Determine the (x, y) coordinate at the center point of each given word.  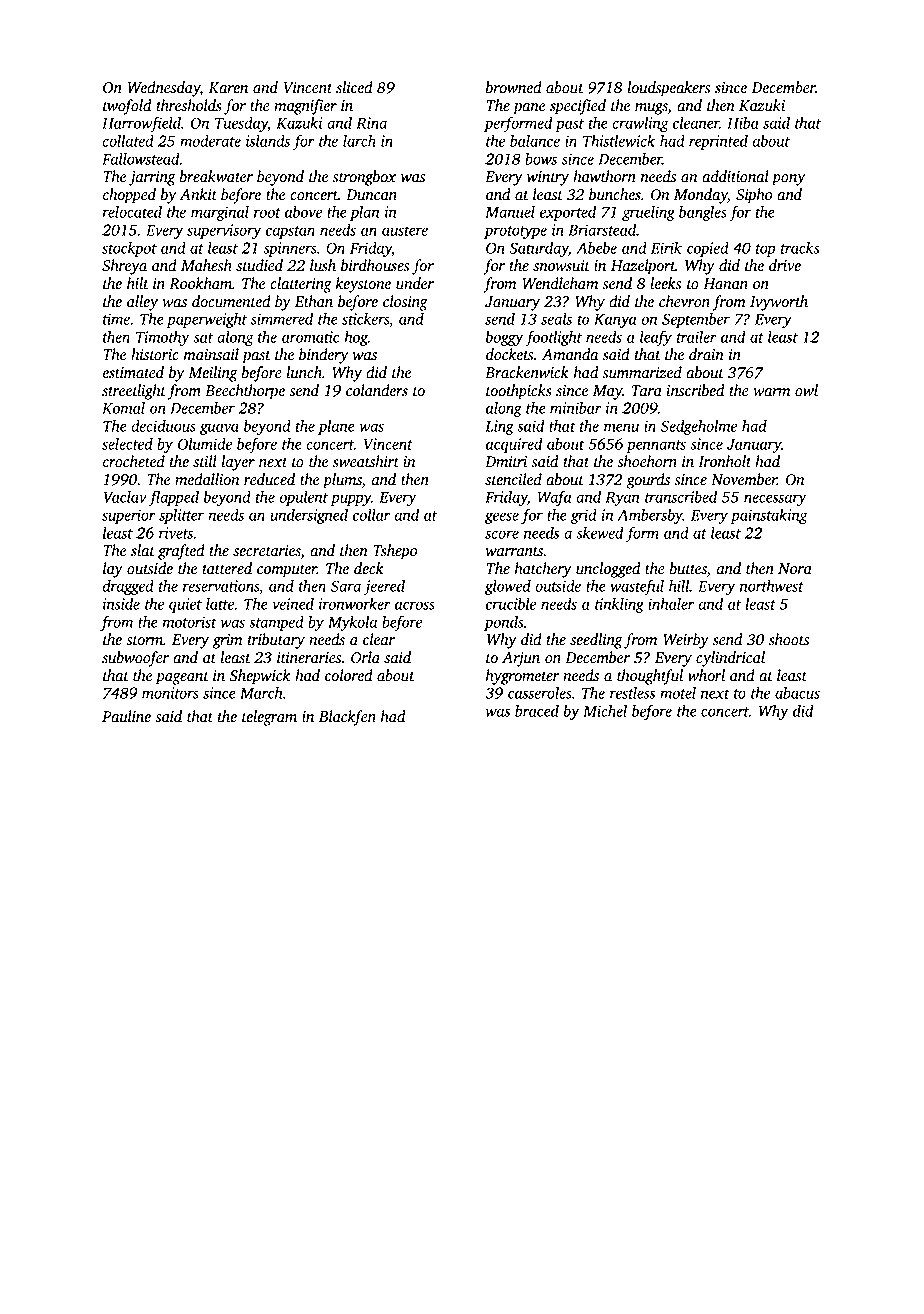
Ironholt (724, 461)
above (303, 212)
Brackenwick (527, 372)
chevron (684, 301)
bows (541, 159)
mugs (651, 109)
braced (537, 711)
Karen (228, 88)
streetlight (134, 392)
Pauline (126, 716)
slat (143, 550)
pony (788, 180)
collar (372, 515)
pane (529, 109)
